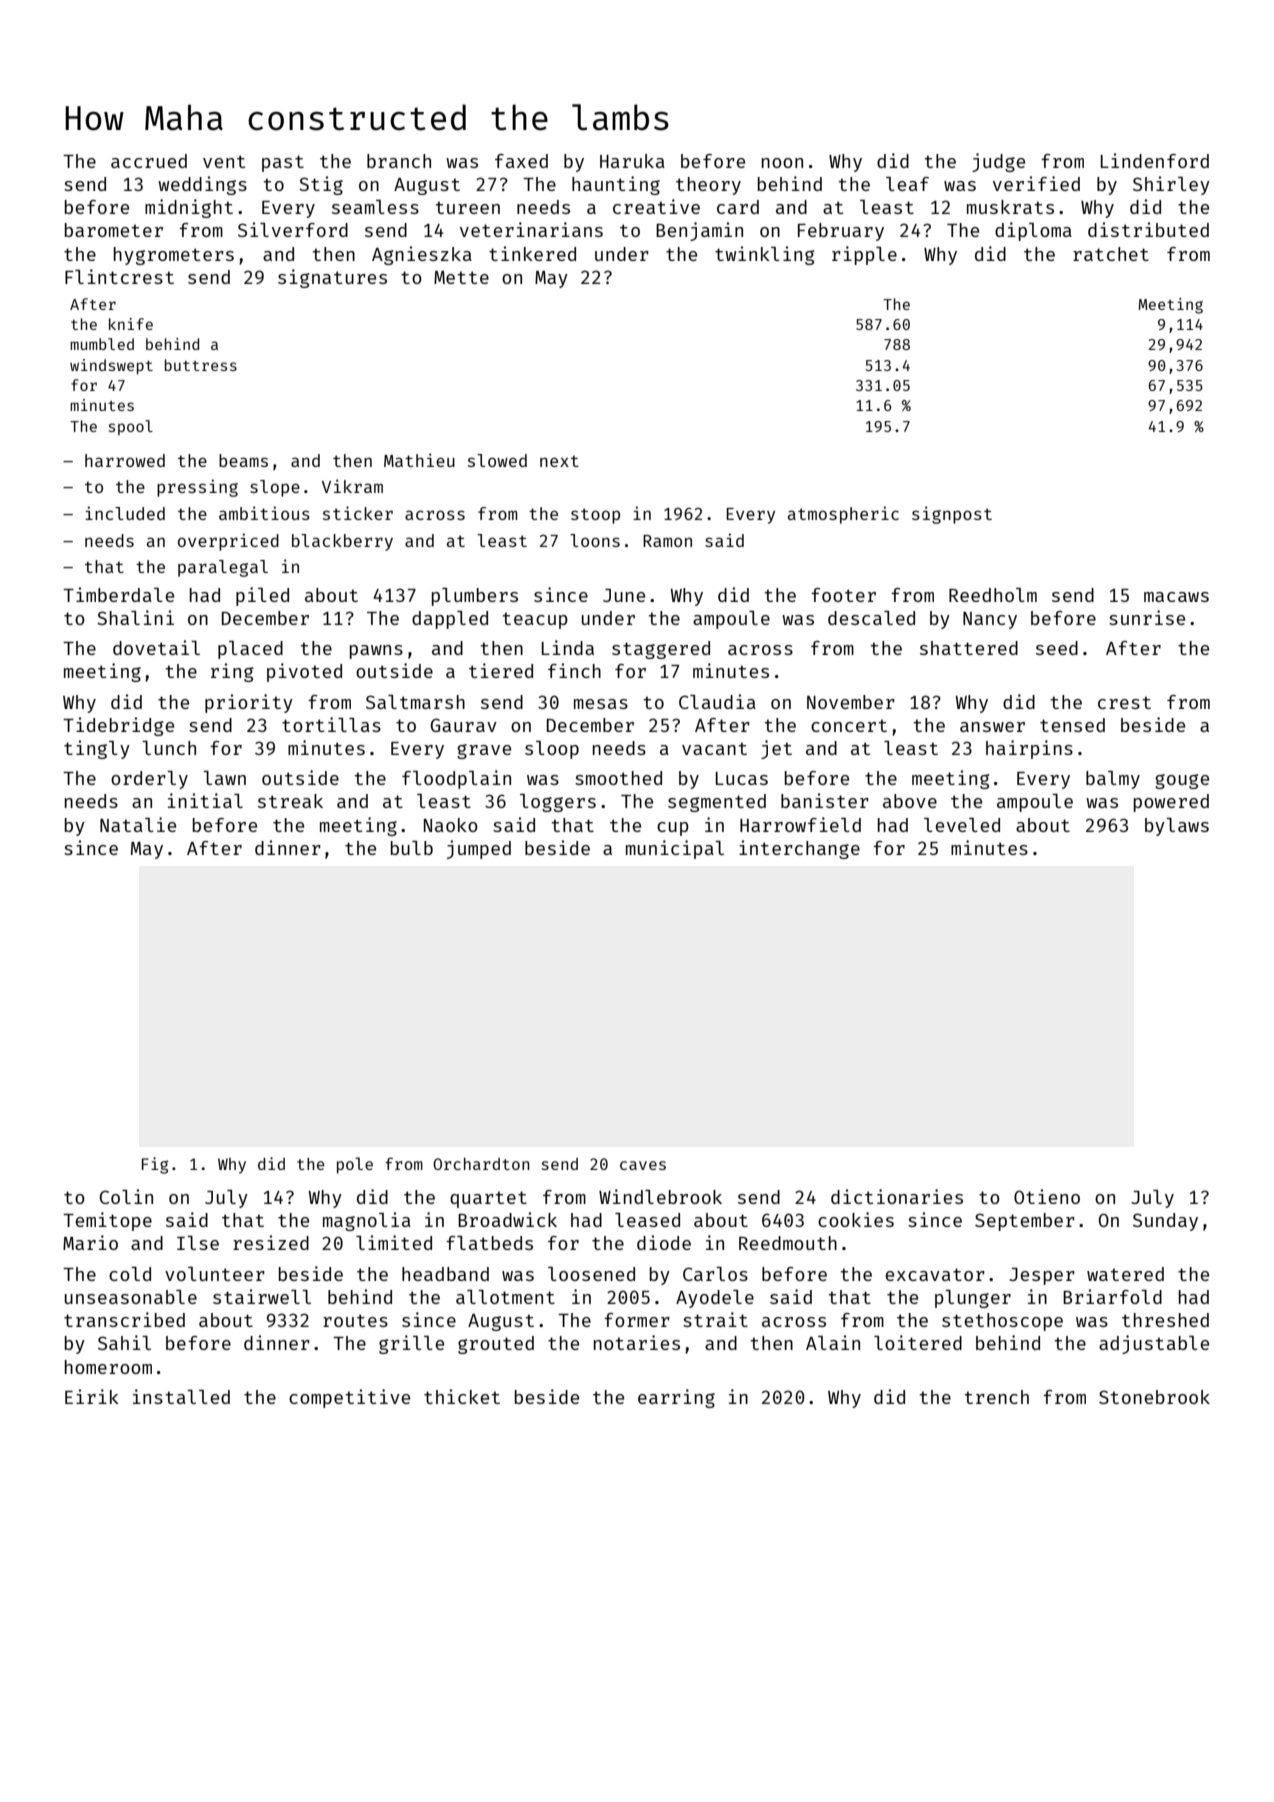 The image size is (1274, 1802). I want to click on routes, so click(355, 1320).
